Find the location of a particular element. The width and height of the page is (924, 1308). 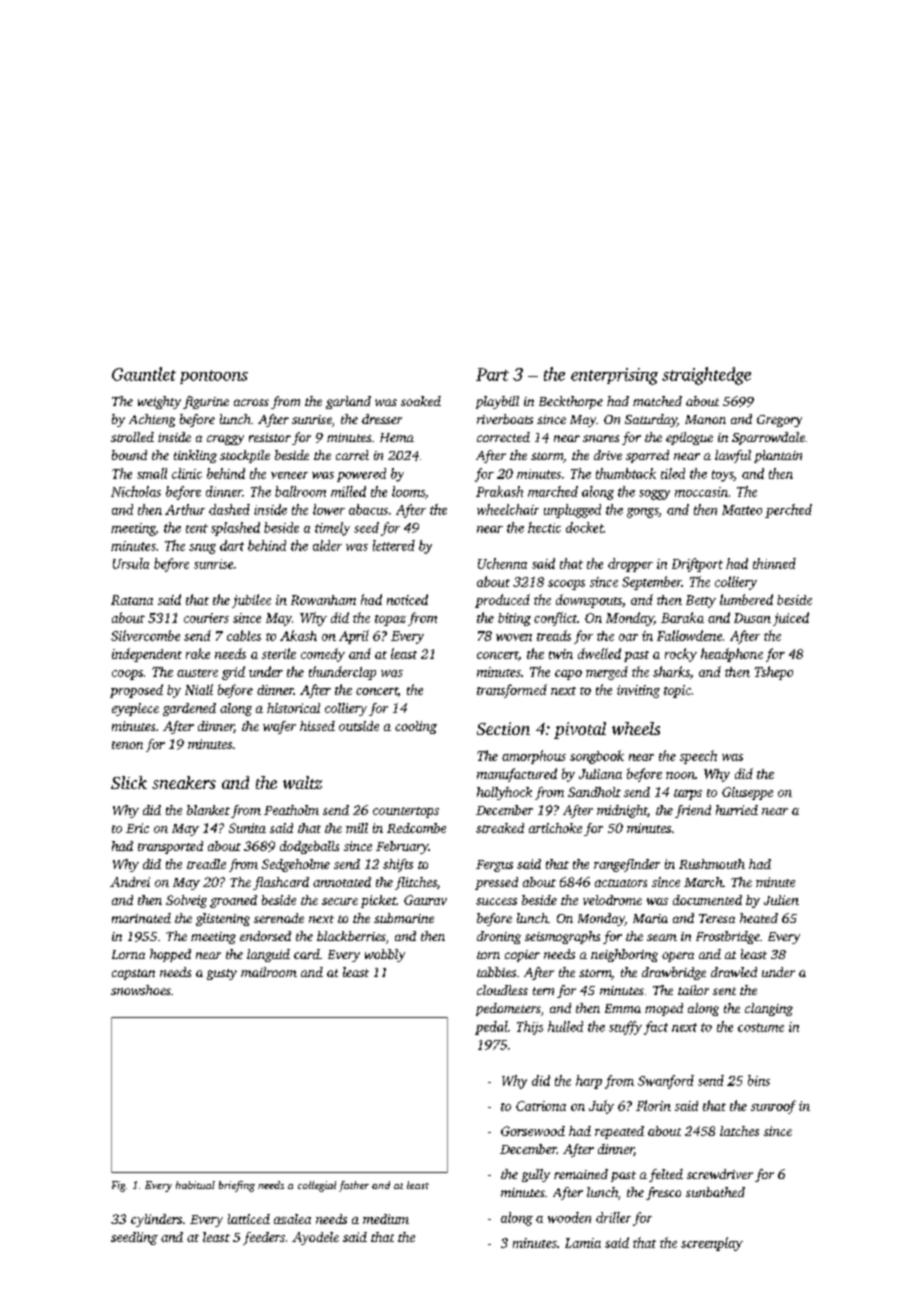

thumbtack is located at coordinates (626, 473).
